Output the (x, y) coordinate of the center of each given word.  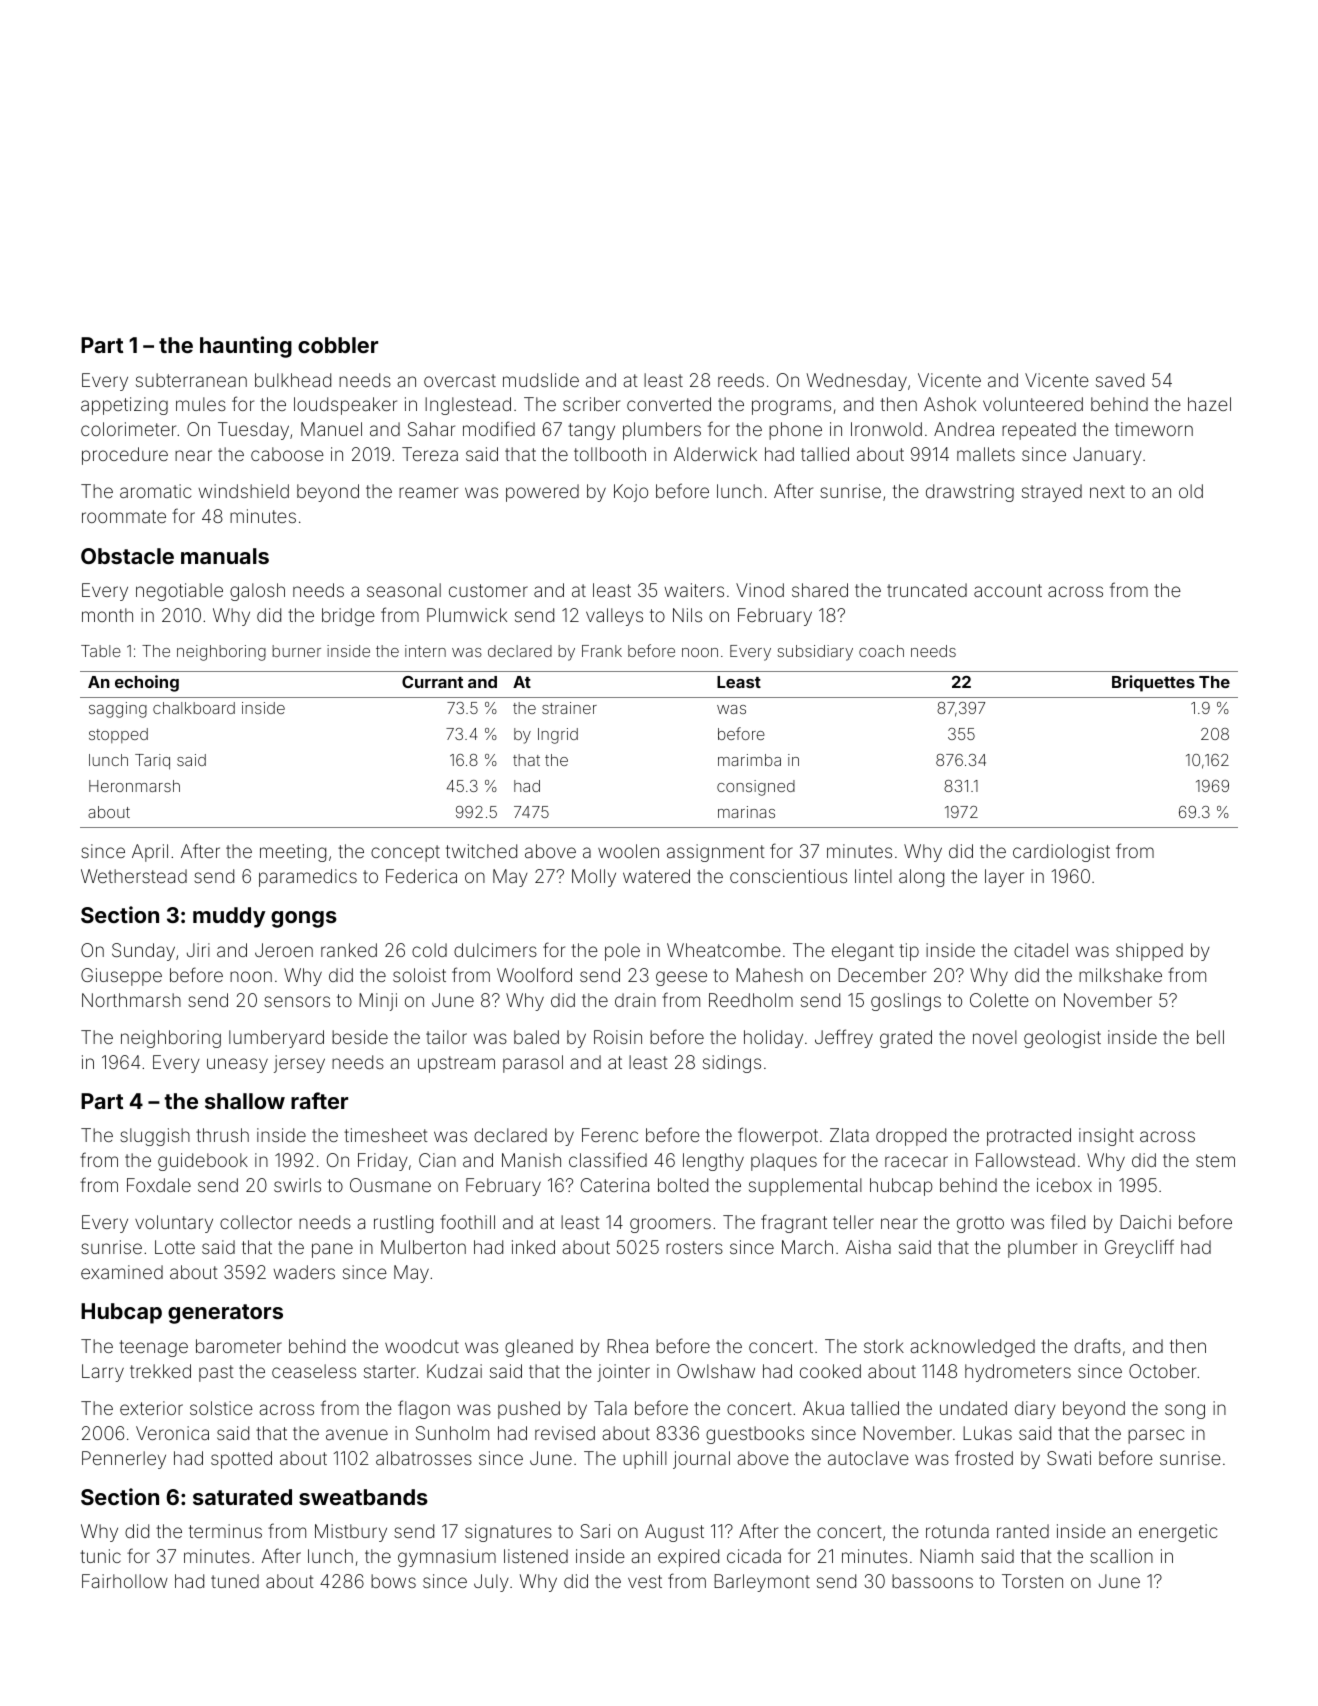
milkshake (1120, 975)
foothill (467, 1221)
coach (881, 651)
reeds (741, 380)
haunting (246, 347)
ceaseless (314, 1371)
